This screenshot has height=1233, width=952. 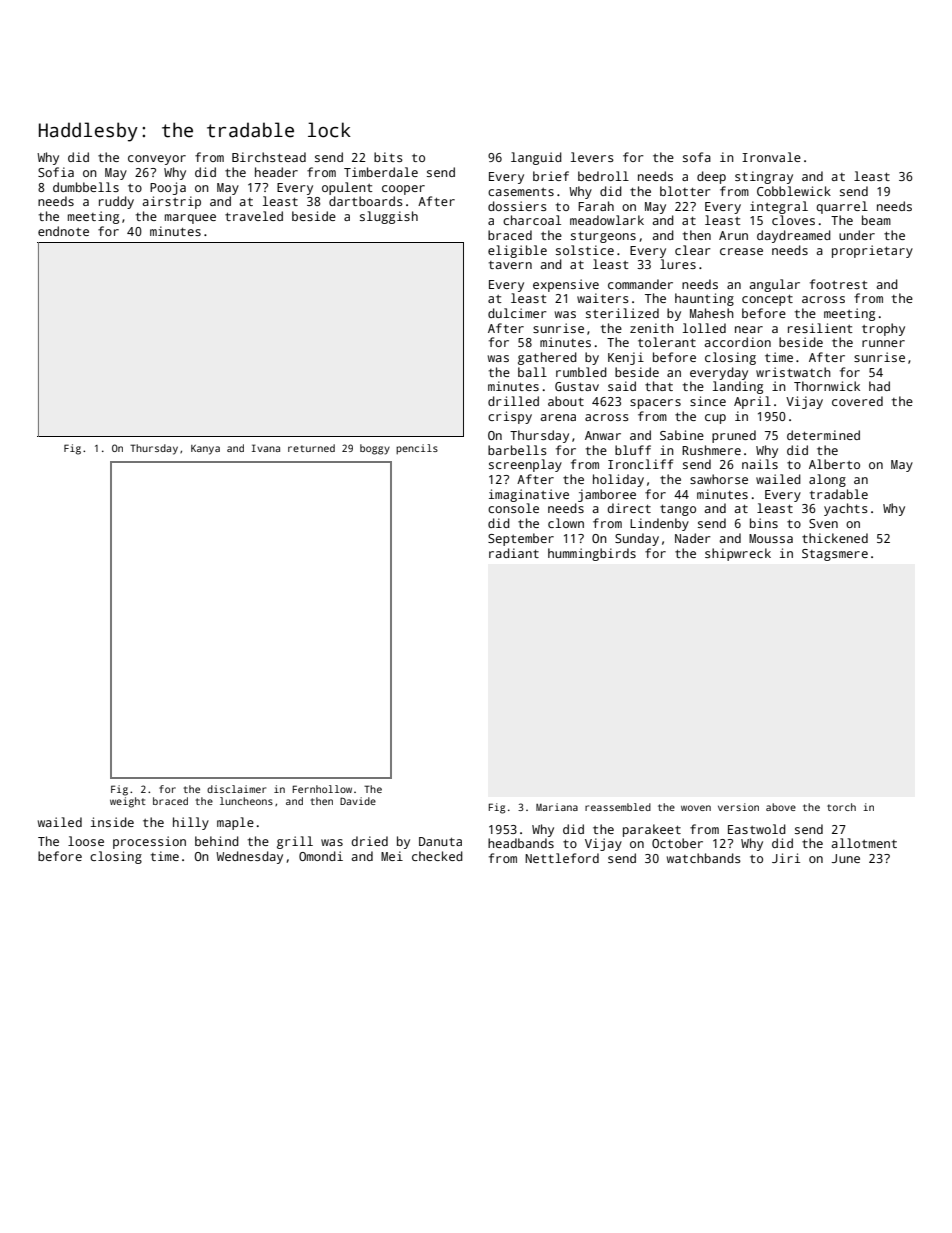 I want to click on arena, so click(x=558, y=417).
